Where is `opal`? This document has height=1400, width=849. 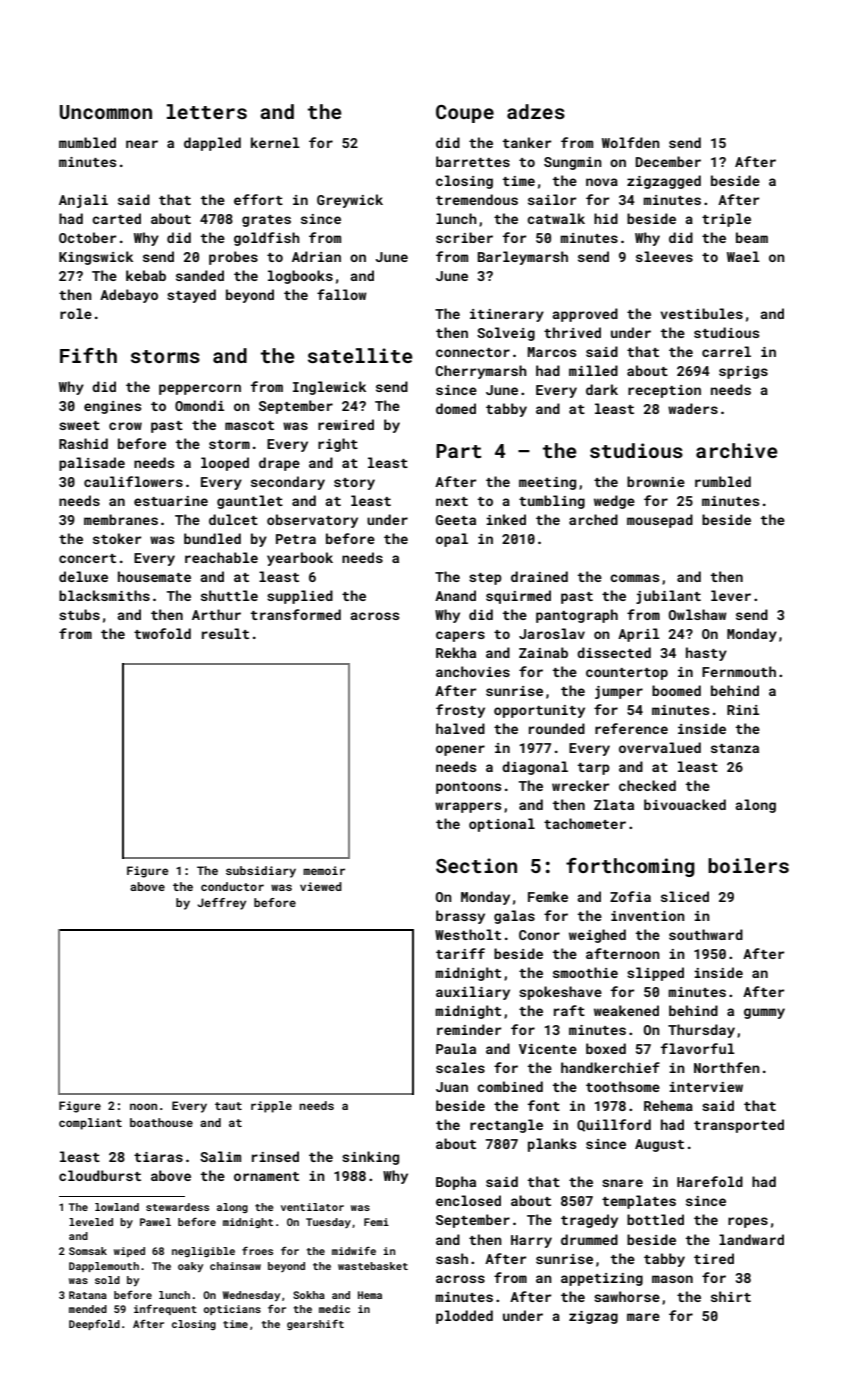 opal is located at coordinates (452, 540).
